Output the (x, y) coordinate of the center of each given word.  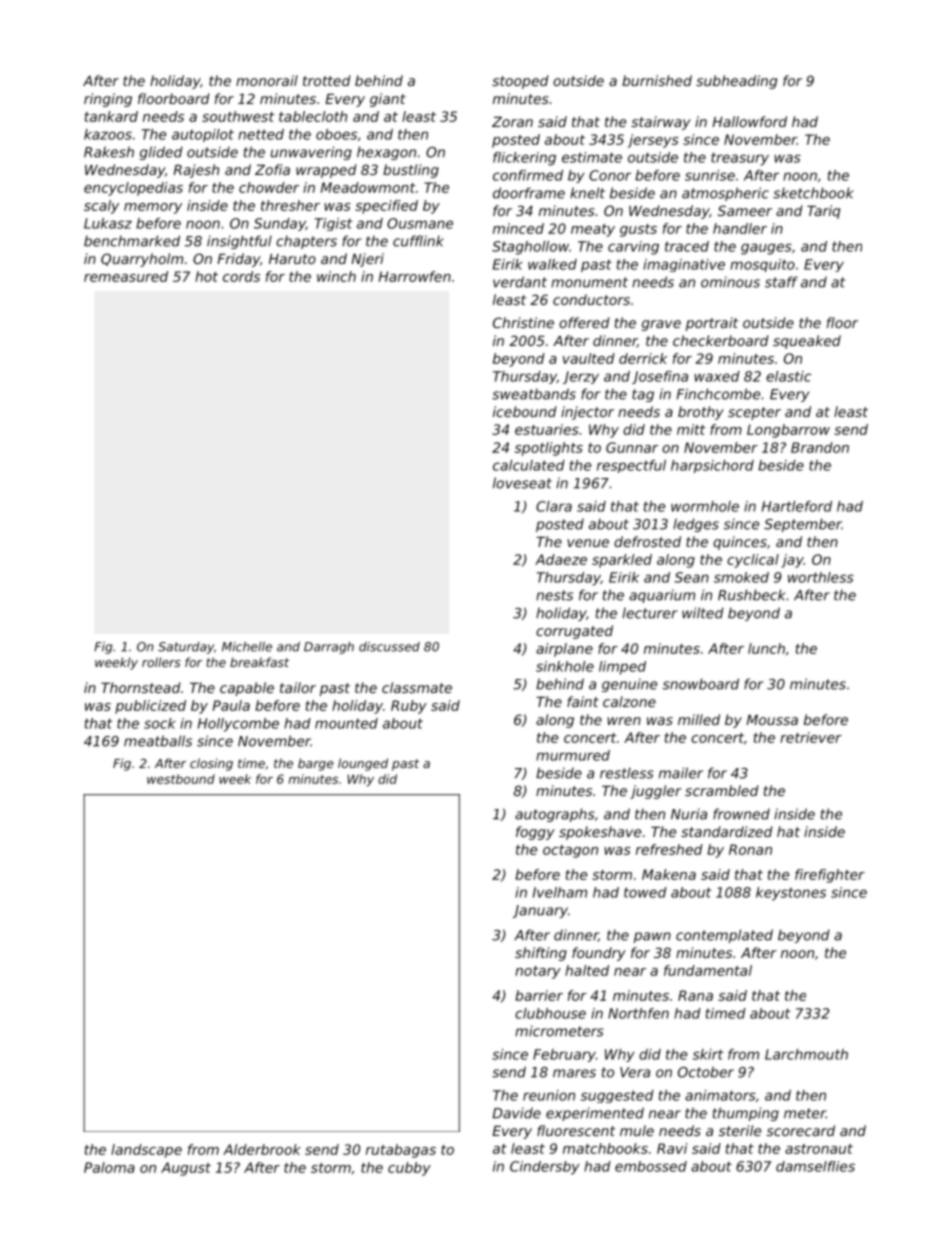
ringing (108, 100)
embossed (651, 1166)
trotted (327, 80)
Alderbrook (262, 1149)
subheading (736, 82)
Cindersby (545, 1168)
